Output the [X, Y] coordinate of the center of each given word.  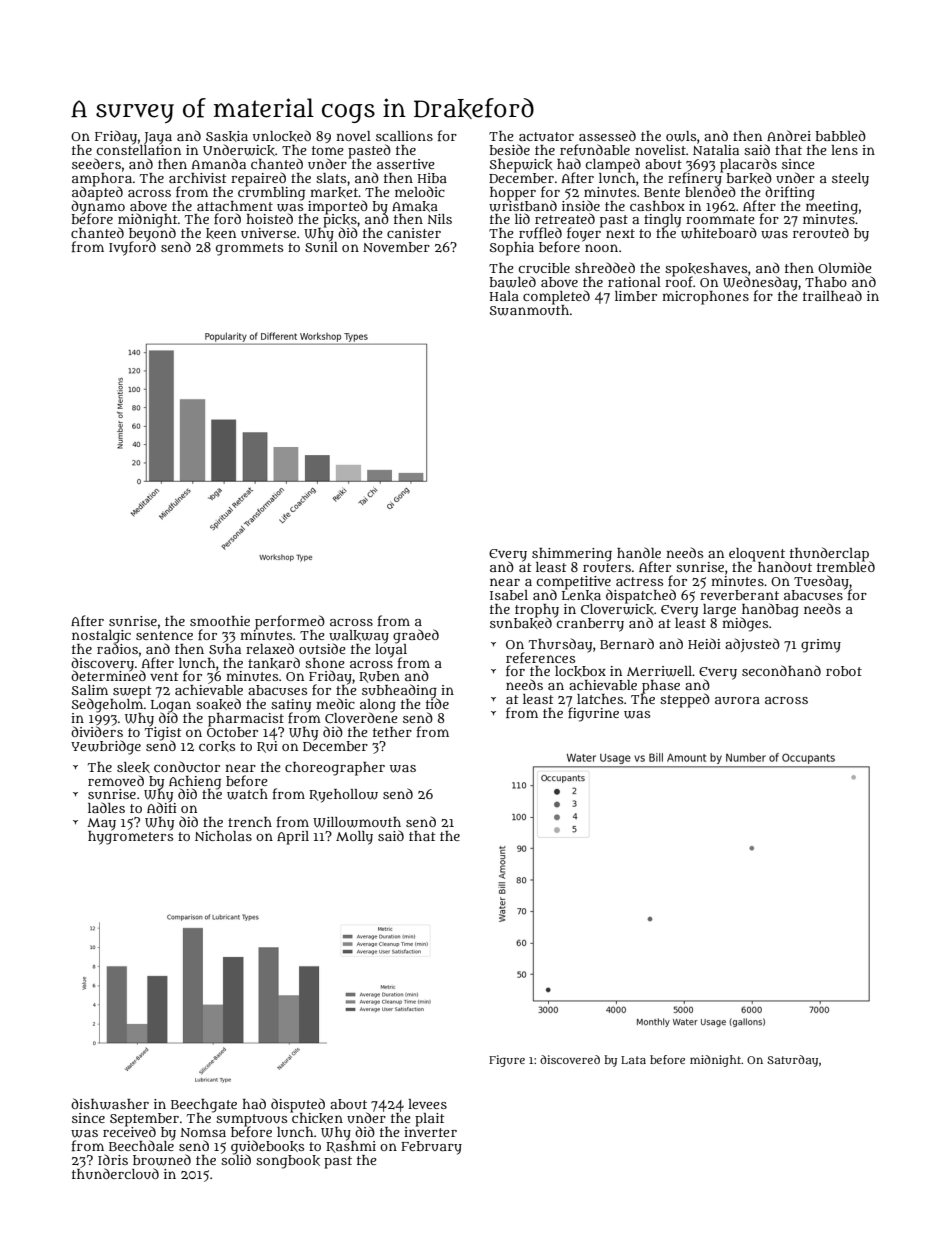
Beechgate [204, 1106]
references [540, 657]
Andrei [789, 135]
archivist [197, 178]
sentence [164, 635]
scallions [404, 136]
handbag [770, 610]
